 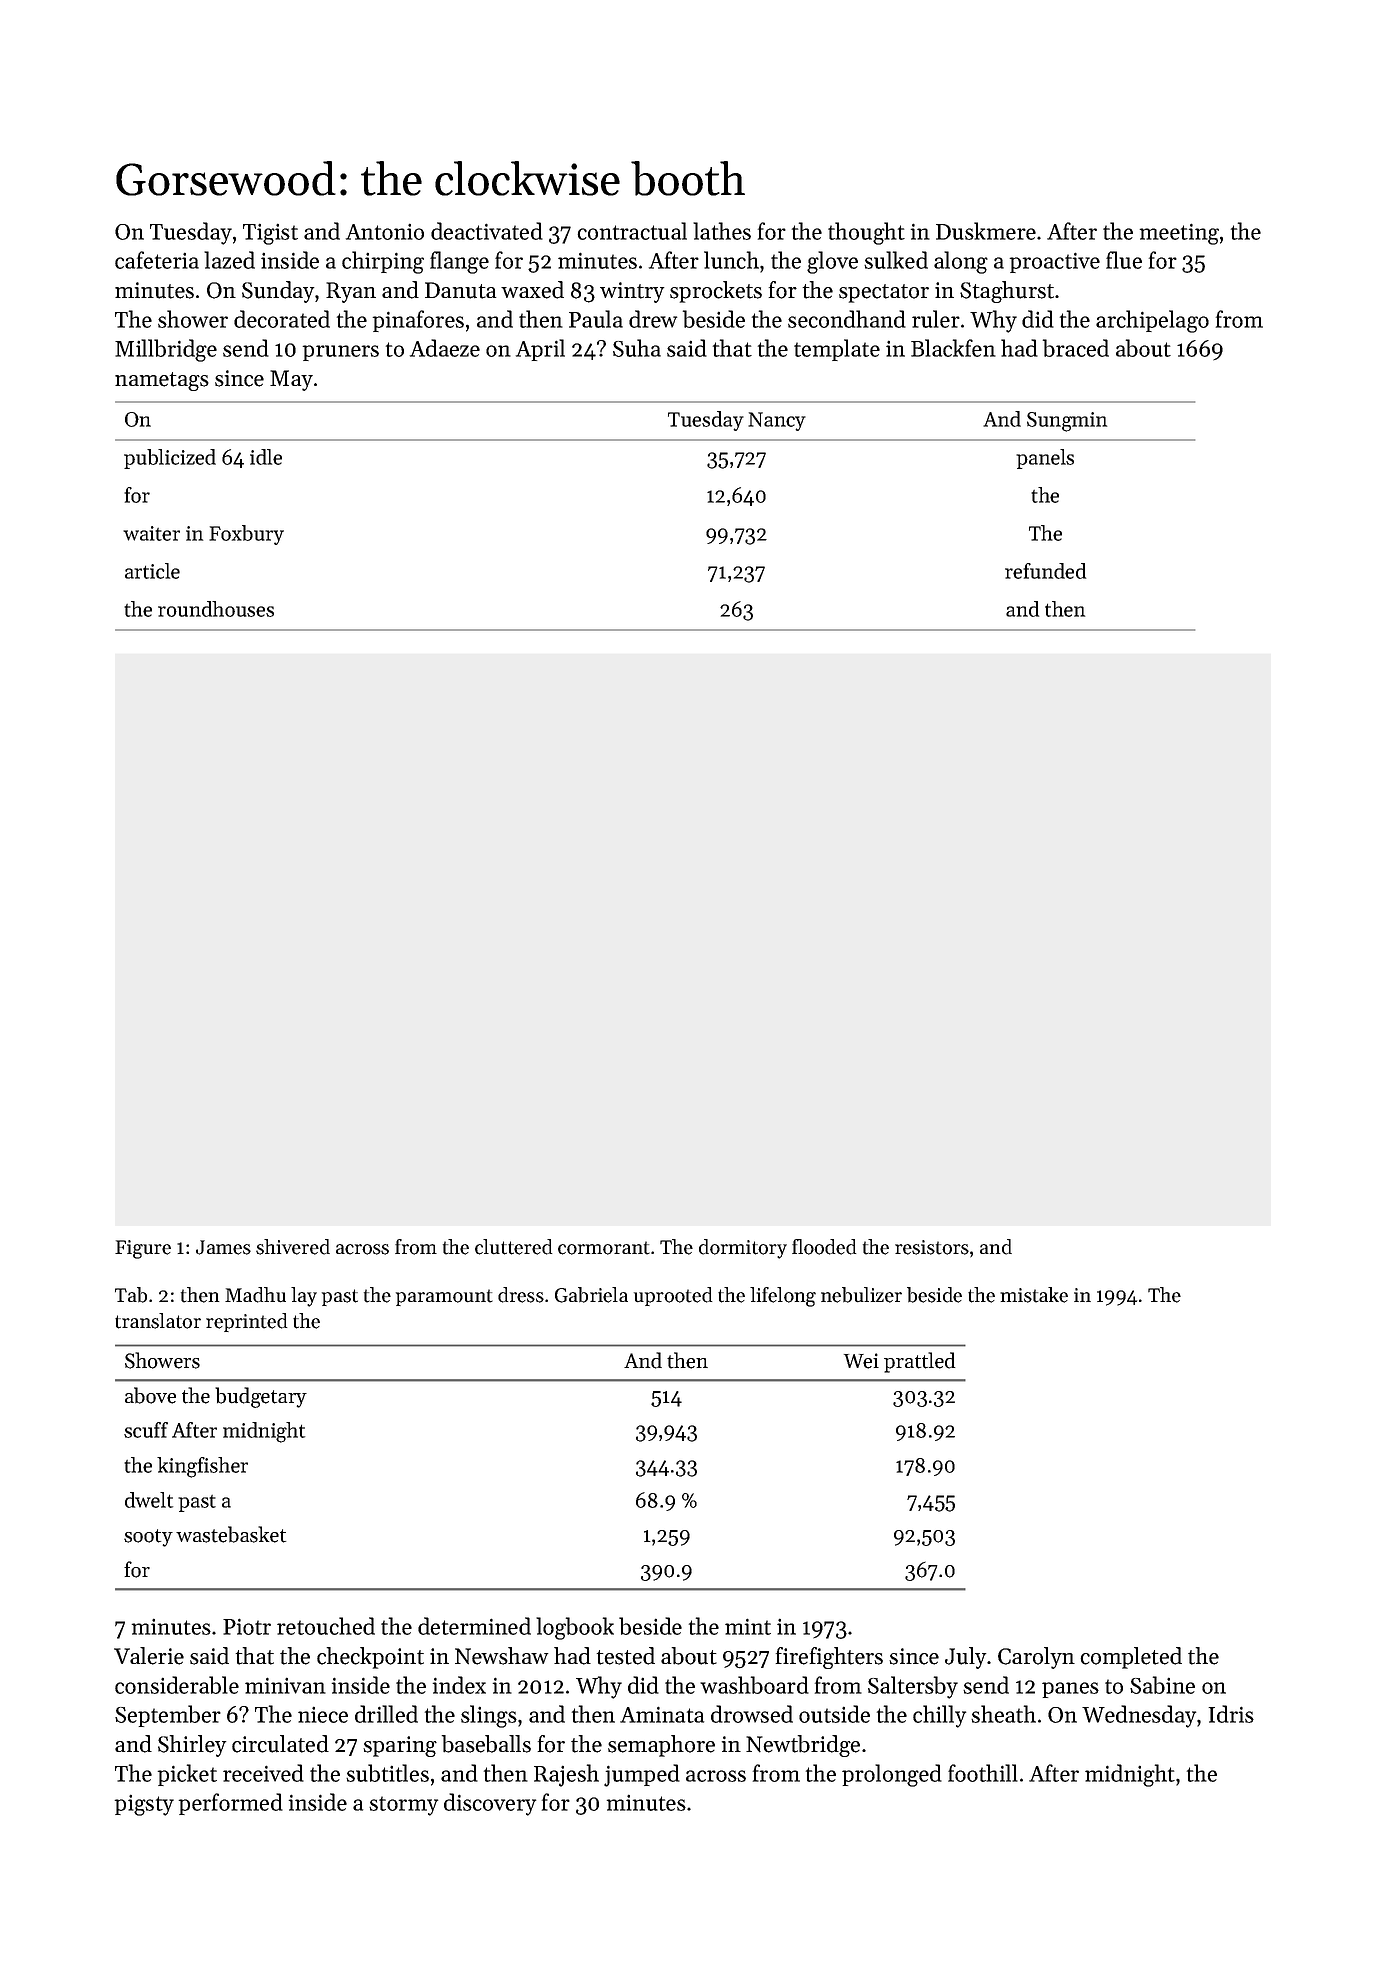 I want to click on resistors, so click(x=932, y=1247).
